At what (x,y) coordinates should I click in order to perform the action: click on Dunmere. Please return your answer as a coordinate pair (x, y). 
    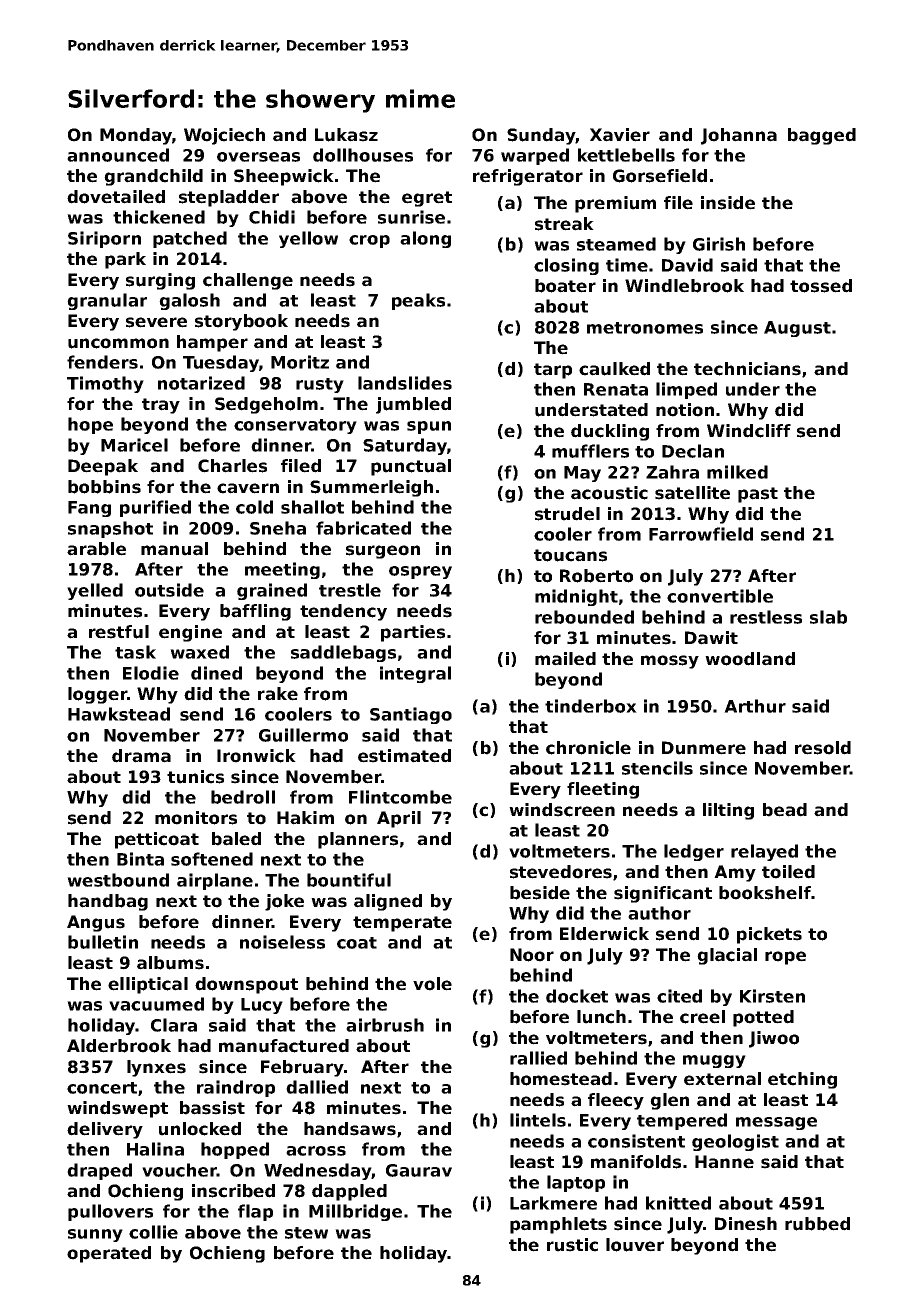
    Looking at the image, I should click on (704, 748).
